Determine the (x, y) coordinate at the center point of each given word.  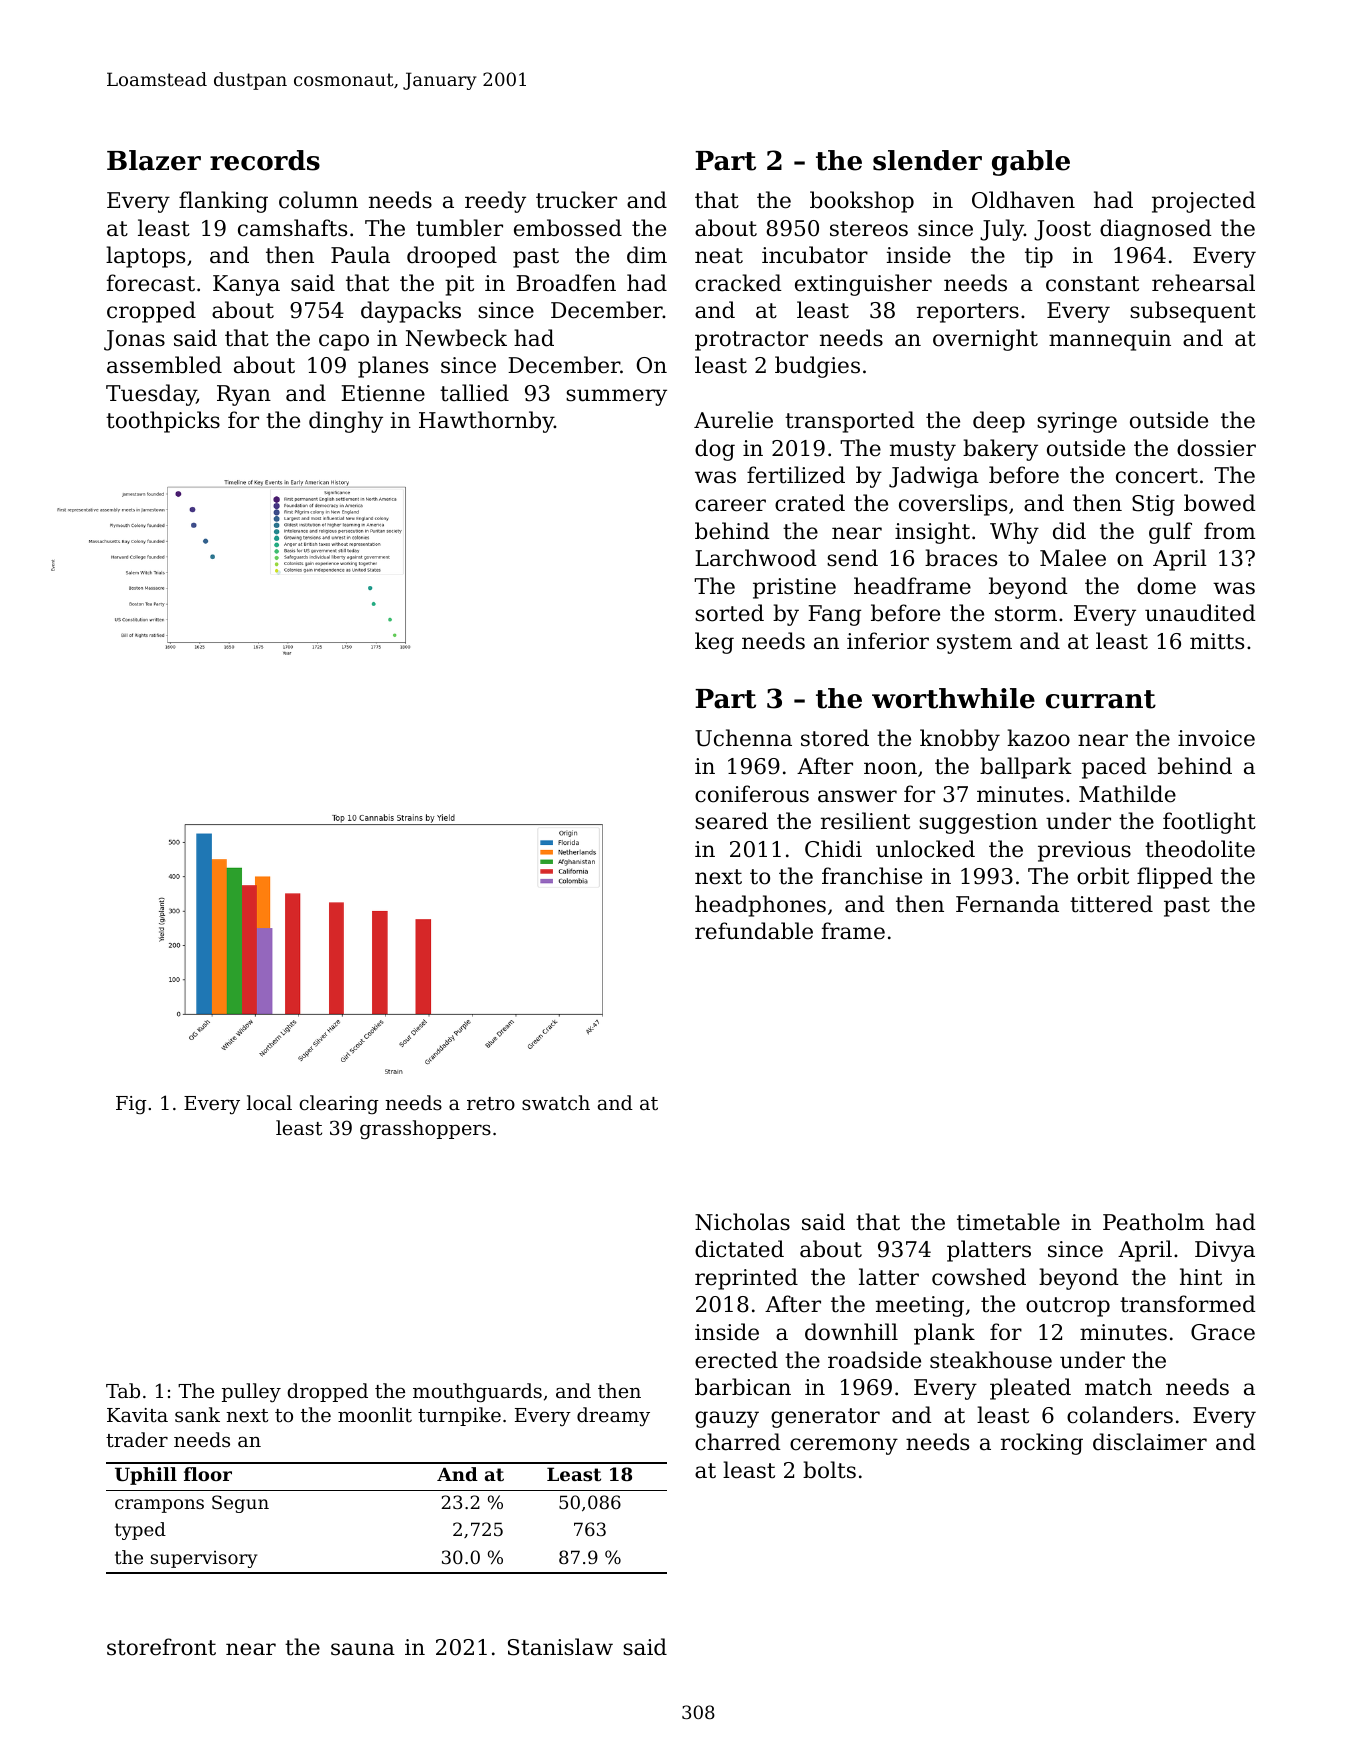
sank (197, 1414)
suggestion (978, 823)
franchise (872, 876)
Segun (240, 1504)
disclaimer (1150, 1442)
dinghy (346, 422)
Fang (834, 615)
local (269, 1102)
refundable (754, 931)
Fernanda (1007, 904)
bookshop (862, 202)
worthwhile (953, 698)
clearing (339, 1105)
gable (1031, 163)
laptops (145, 257)
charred (738, 1442)
